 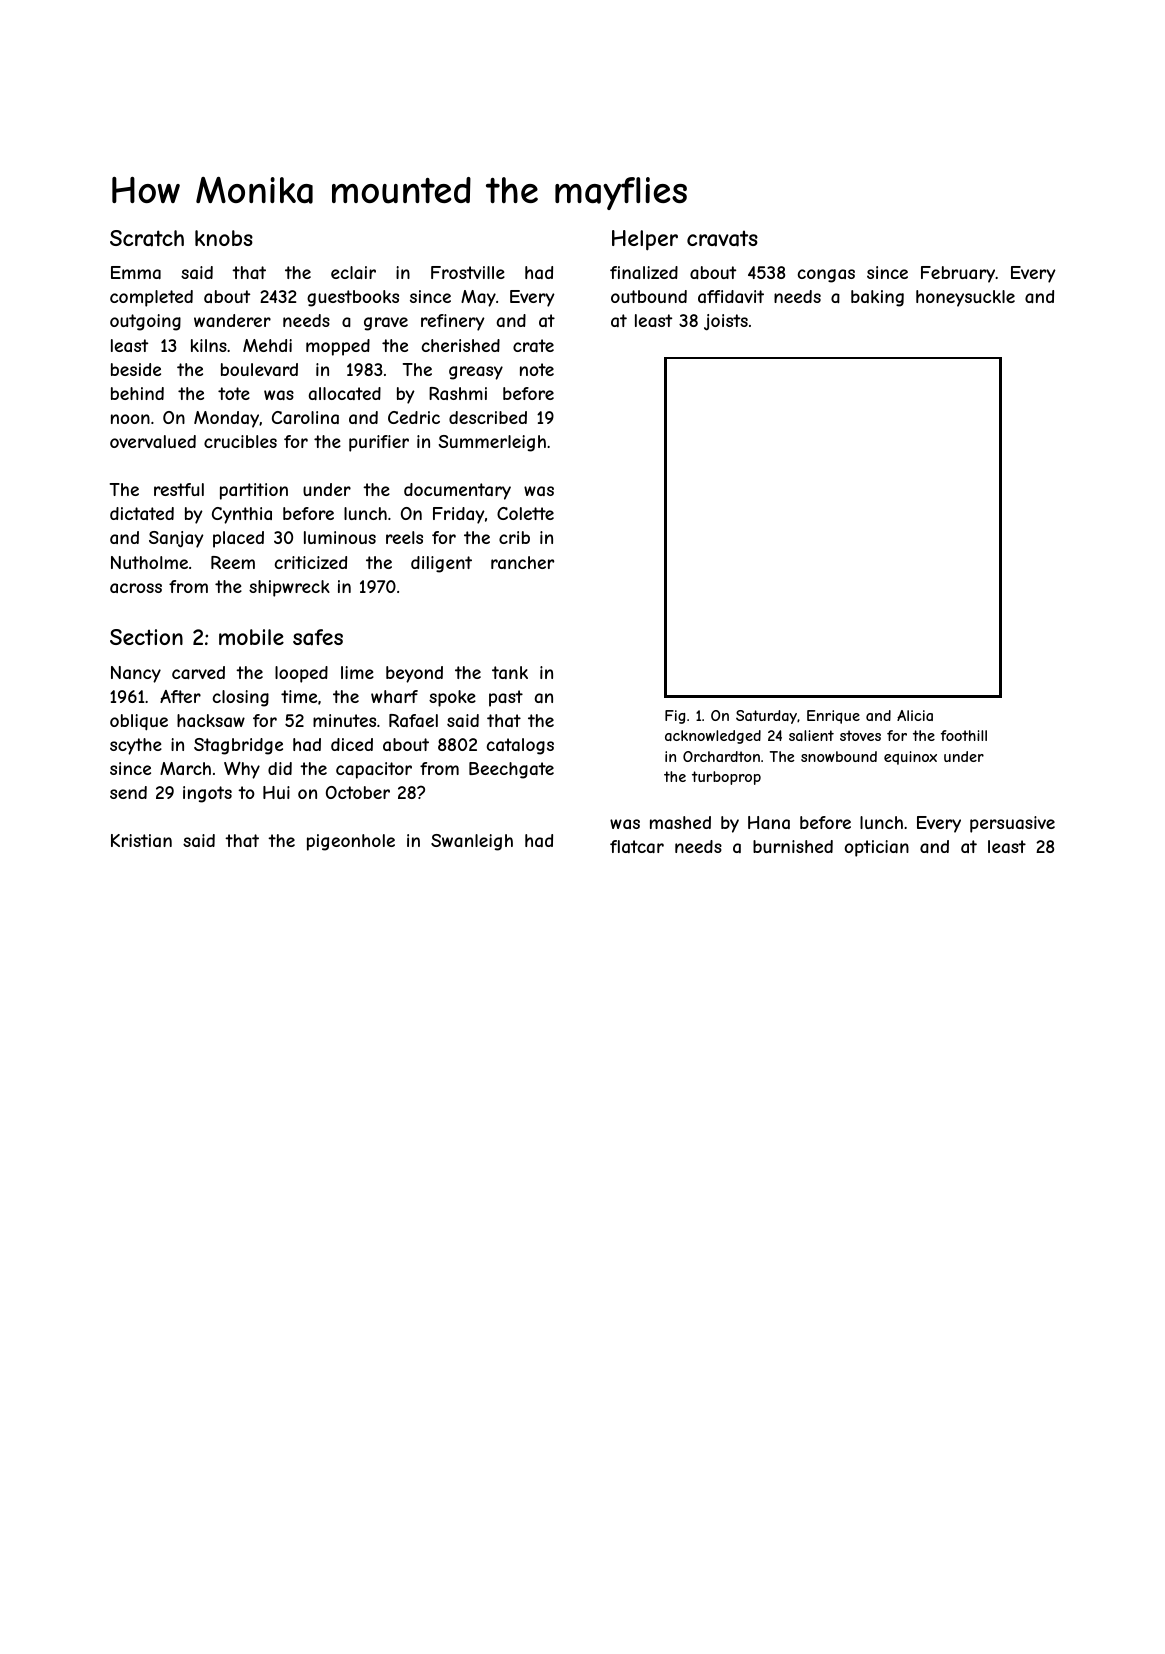 What do you see at coordinates (511, 770) in the image?
I see `Beechgate` at bounding box center [511, 770].
